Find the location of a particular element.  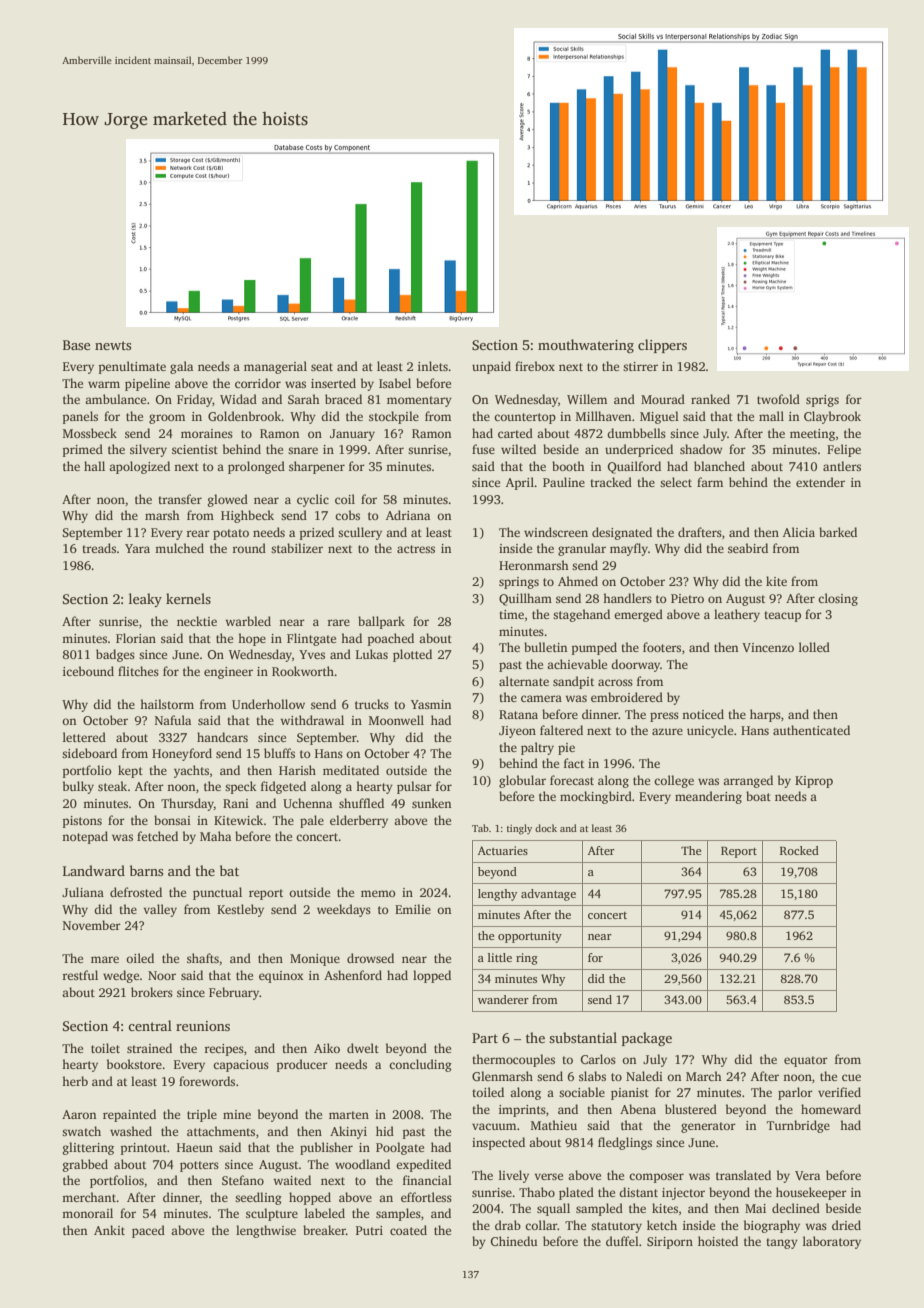

opportunity is located at coordinates (530, 937).
